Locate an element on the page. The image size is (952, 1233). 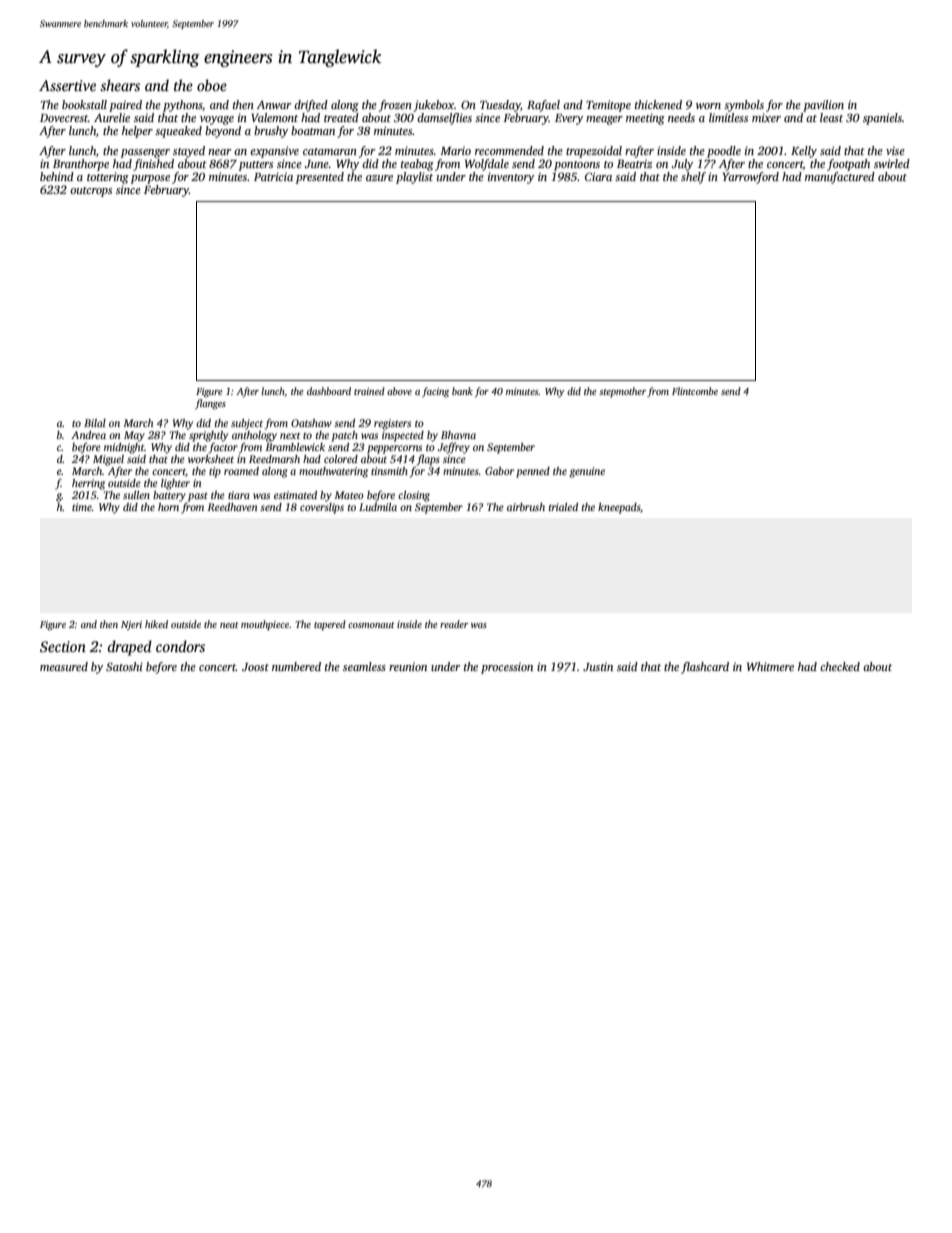
genuine is located at coordinates (587, 472).
